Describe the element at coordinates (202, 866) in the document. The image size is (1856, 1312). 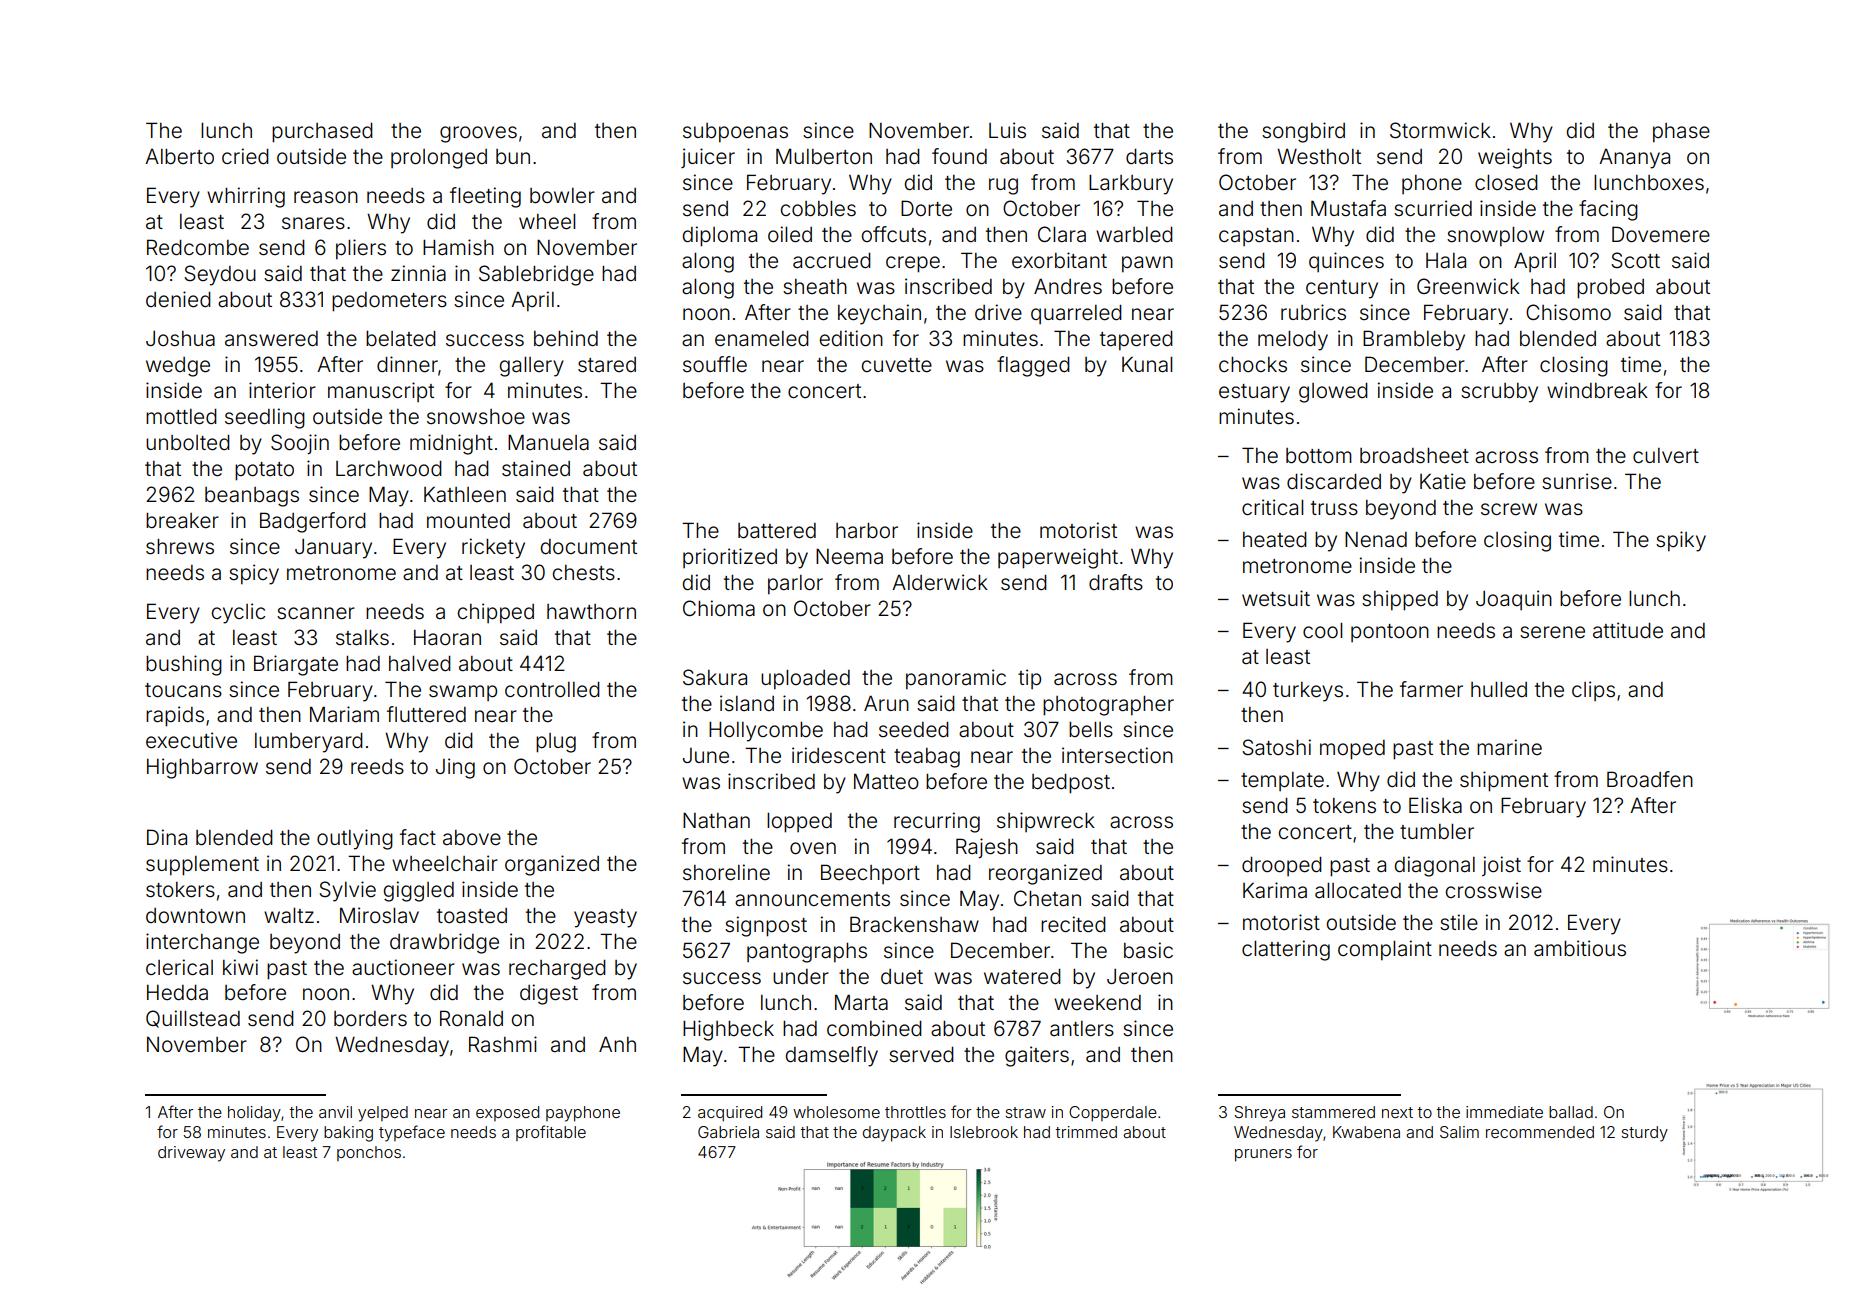
I see `supplement` at that location.
